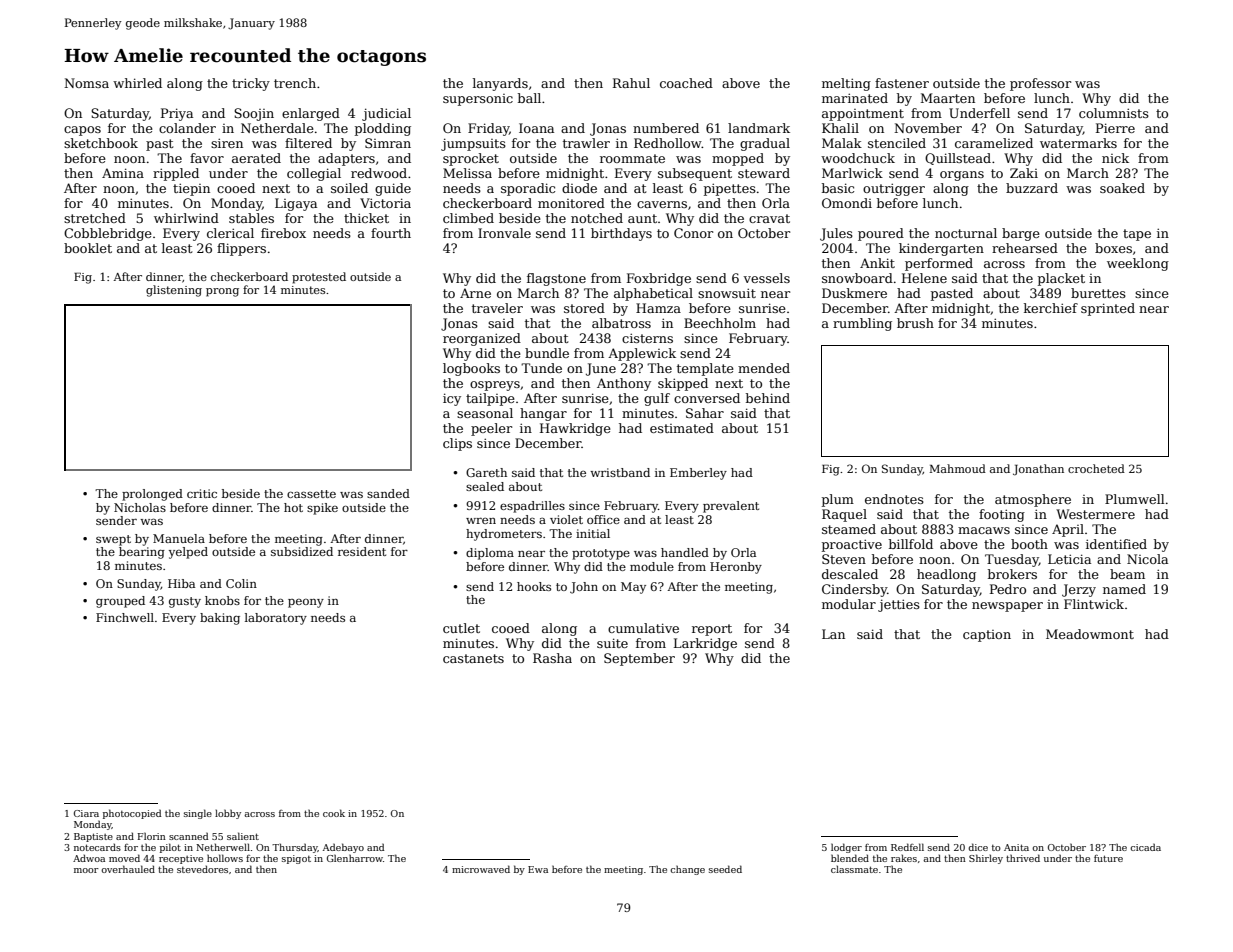  What do you see at coordinates (902, 83) in the image?
I see `fastener` at bounding box center [902, 83].
